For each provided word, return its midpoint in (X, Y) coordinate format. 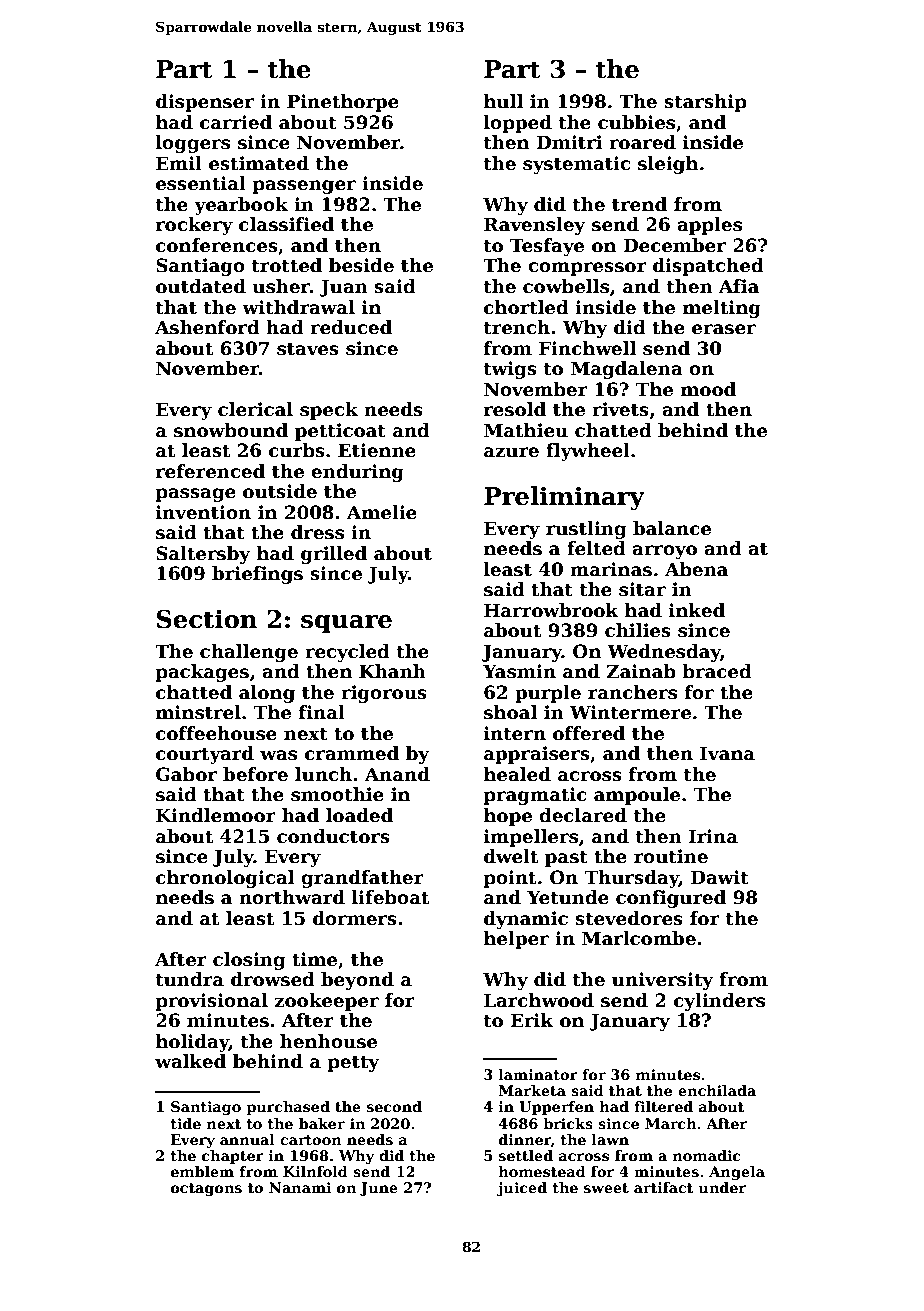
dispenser (205, 103)
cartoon (311, 1140)
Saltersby (203, 555)
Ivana (727, 753)
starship (705, 103)
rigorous (384, 694)
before (255, 774)
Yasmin (519, 671)
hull (503, 101)
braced (717, 671)
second (394, 1106)
